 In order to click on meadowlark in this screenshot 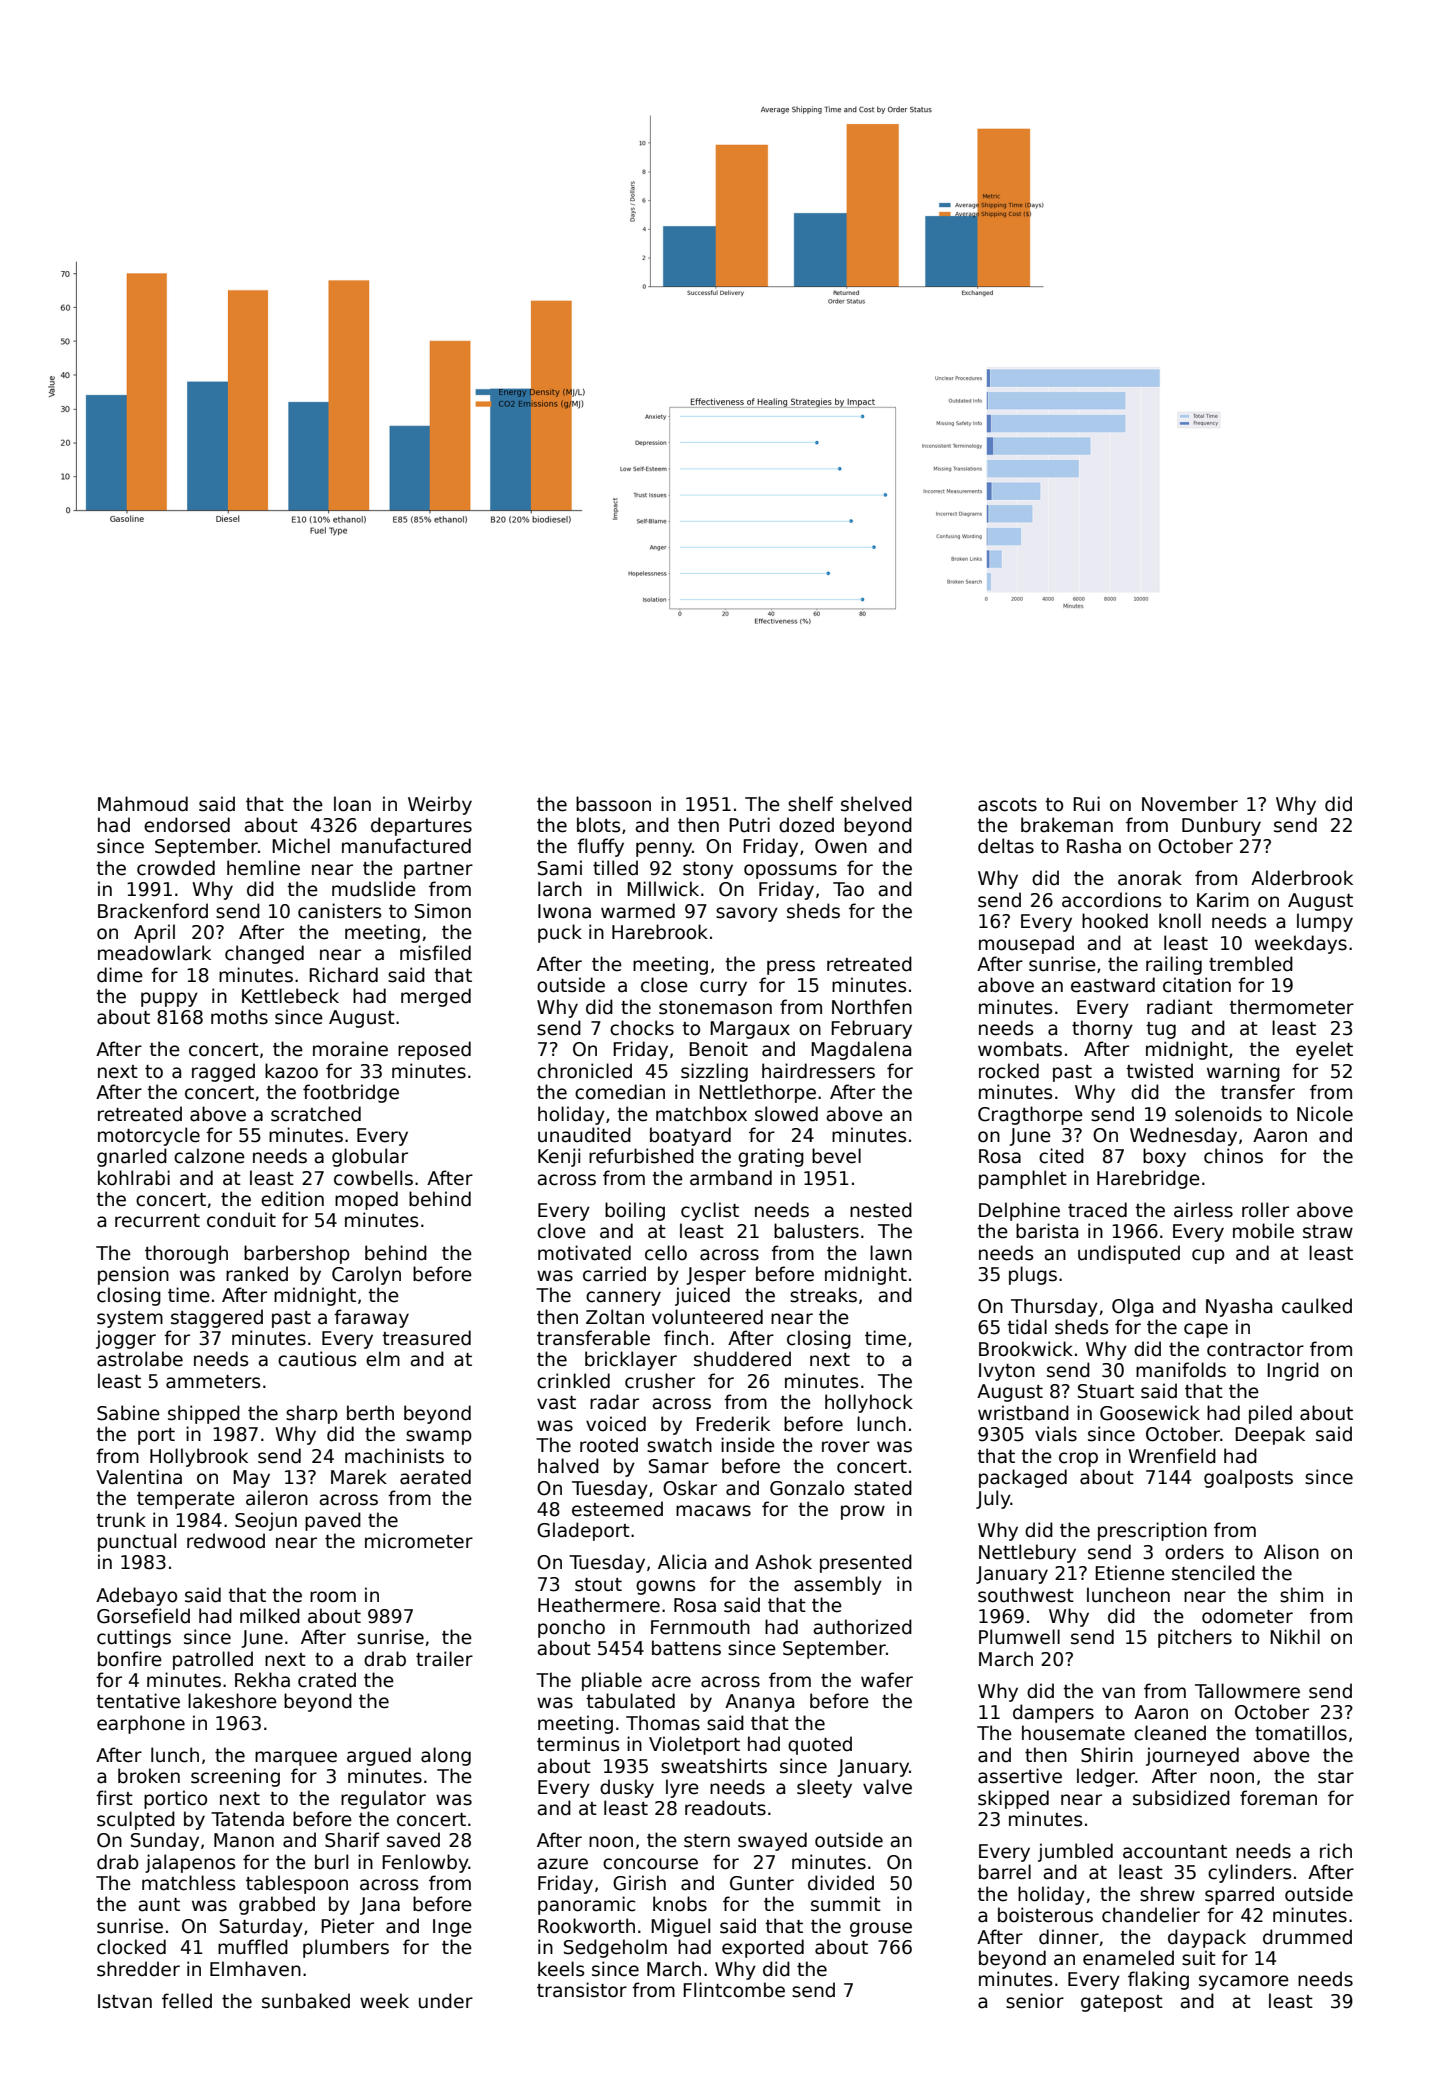, I will do `click(154, 953)`.
